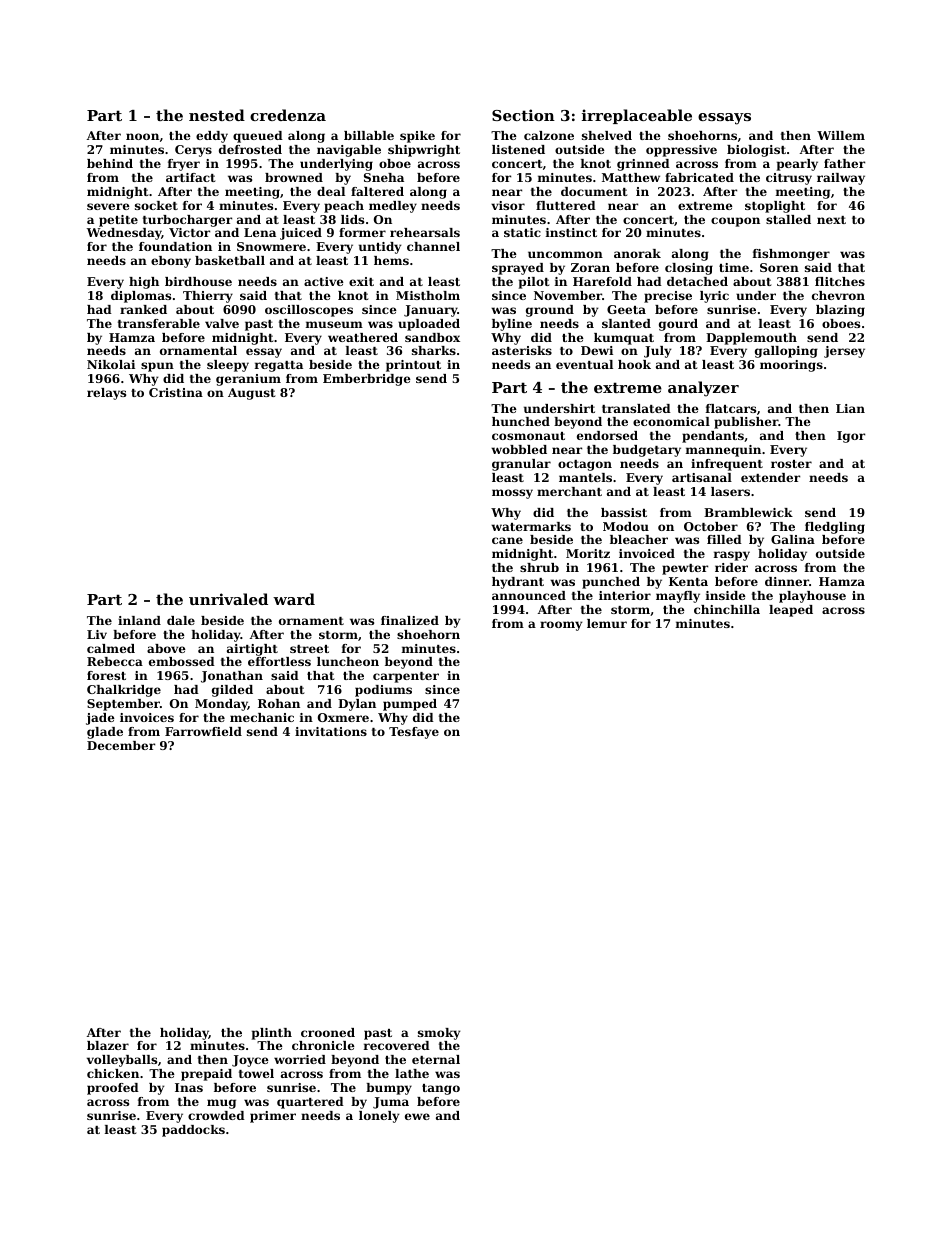 The image size is (952, 1233). What do you see at coordinates (193, 1131) in the screenshot?
I see `paddocks` at bounding box center [193, 1131].
